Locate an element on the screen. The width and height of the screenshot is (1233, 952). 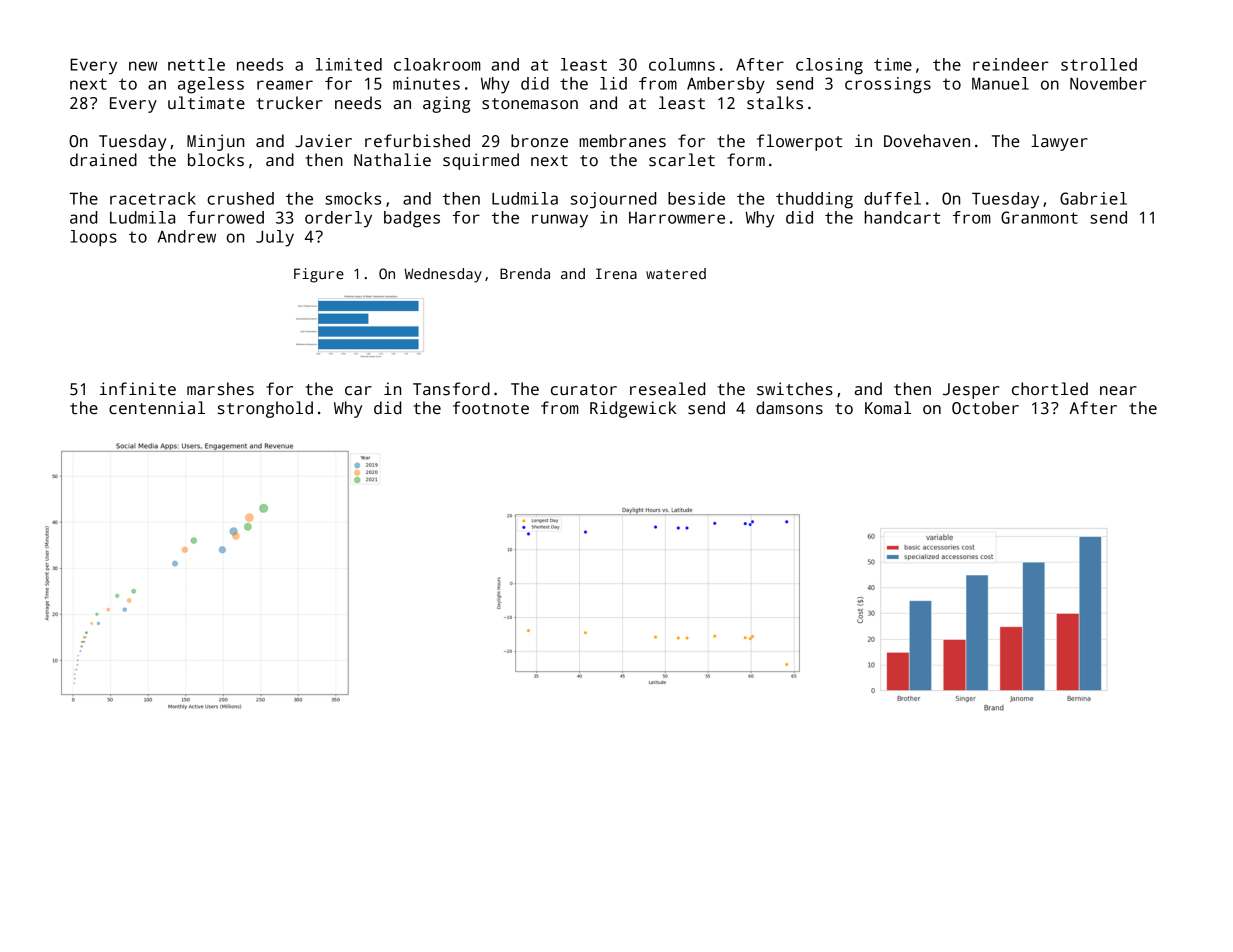
stalks is located at coordinates (775, 103).
